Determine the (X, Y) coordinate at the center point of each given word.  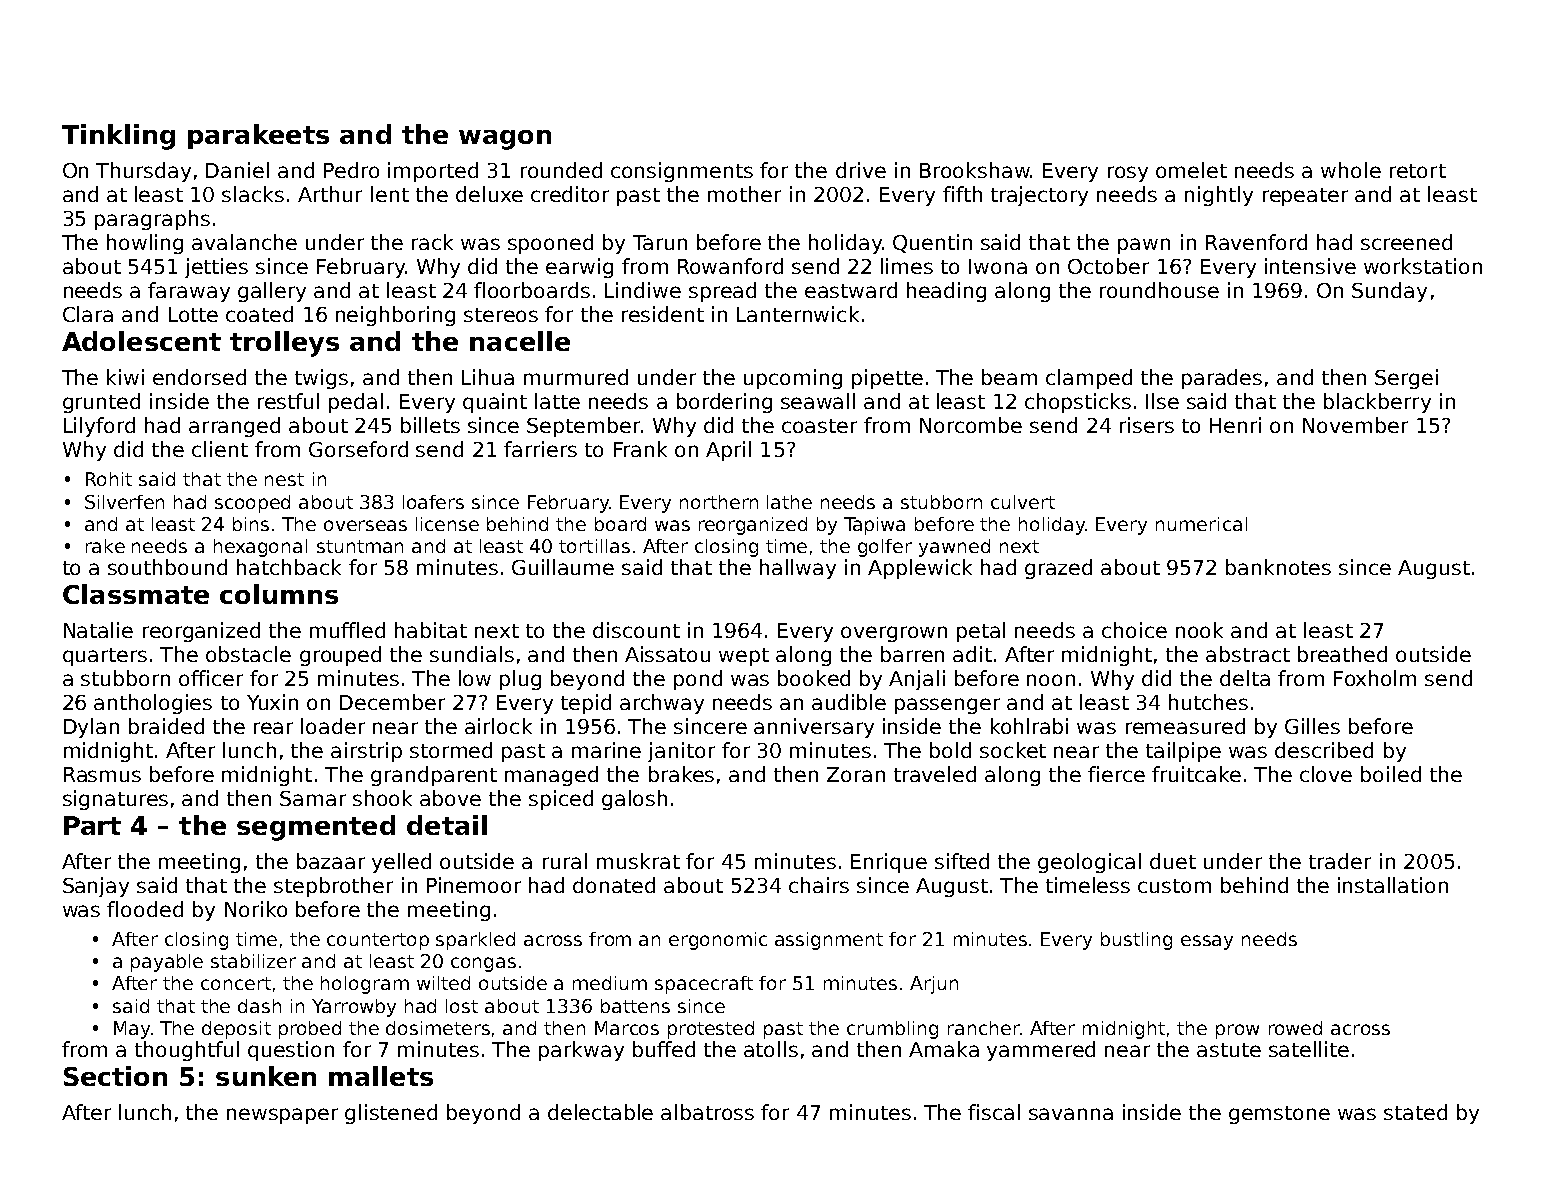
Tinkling (118, 137)
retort (1418, 171)
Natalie (98, 630)
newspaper (282, 1116)
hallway (798, 569)
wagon (505, 140)
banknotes (1278, 567)
